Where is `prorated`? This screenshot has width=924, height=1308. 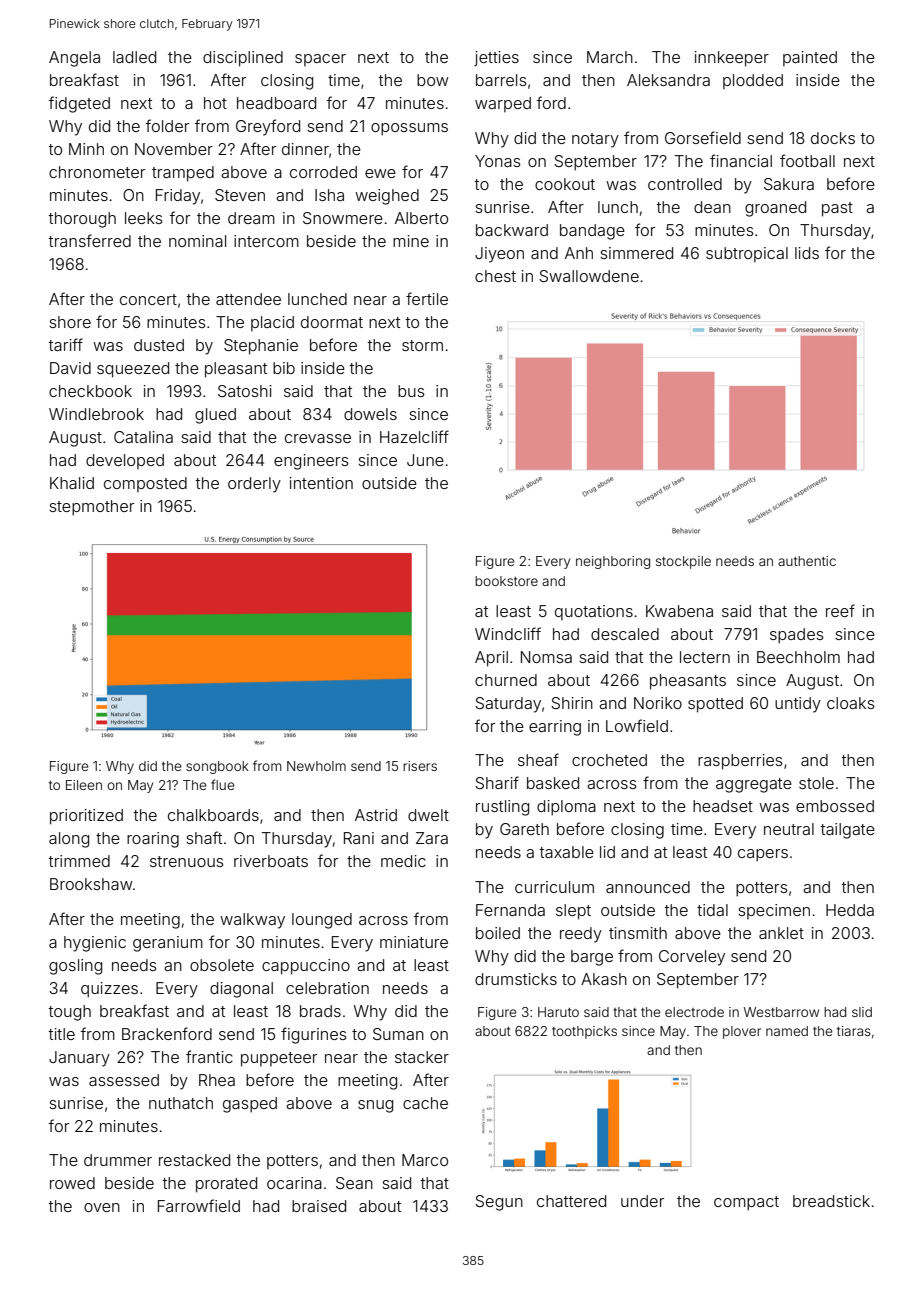
prorated is located at coordinates (226, 1185).
